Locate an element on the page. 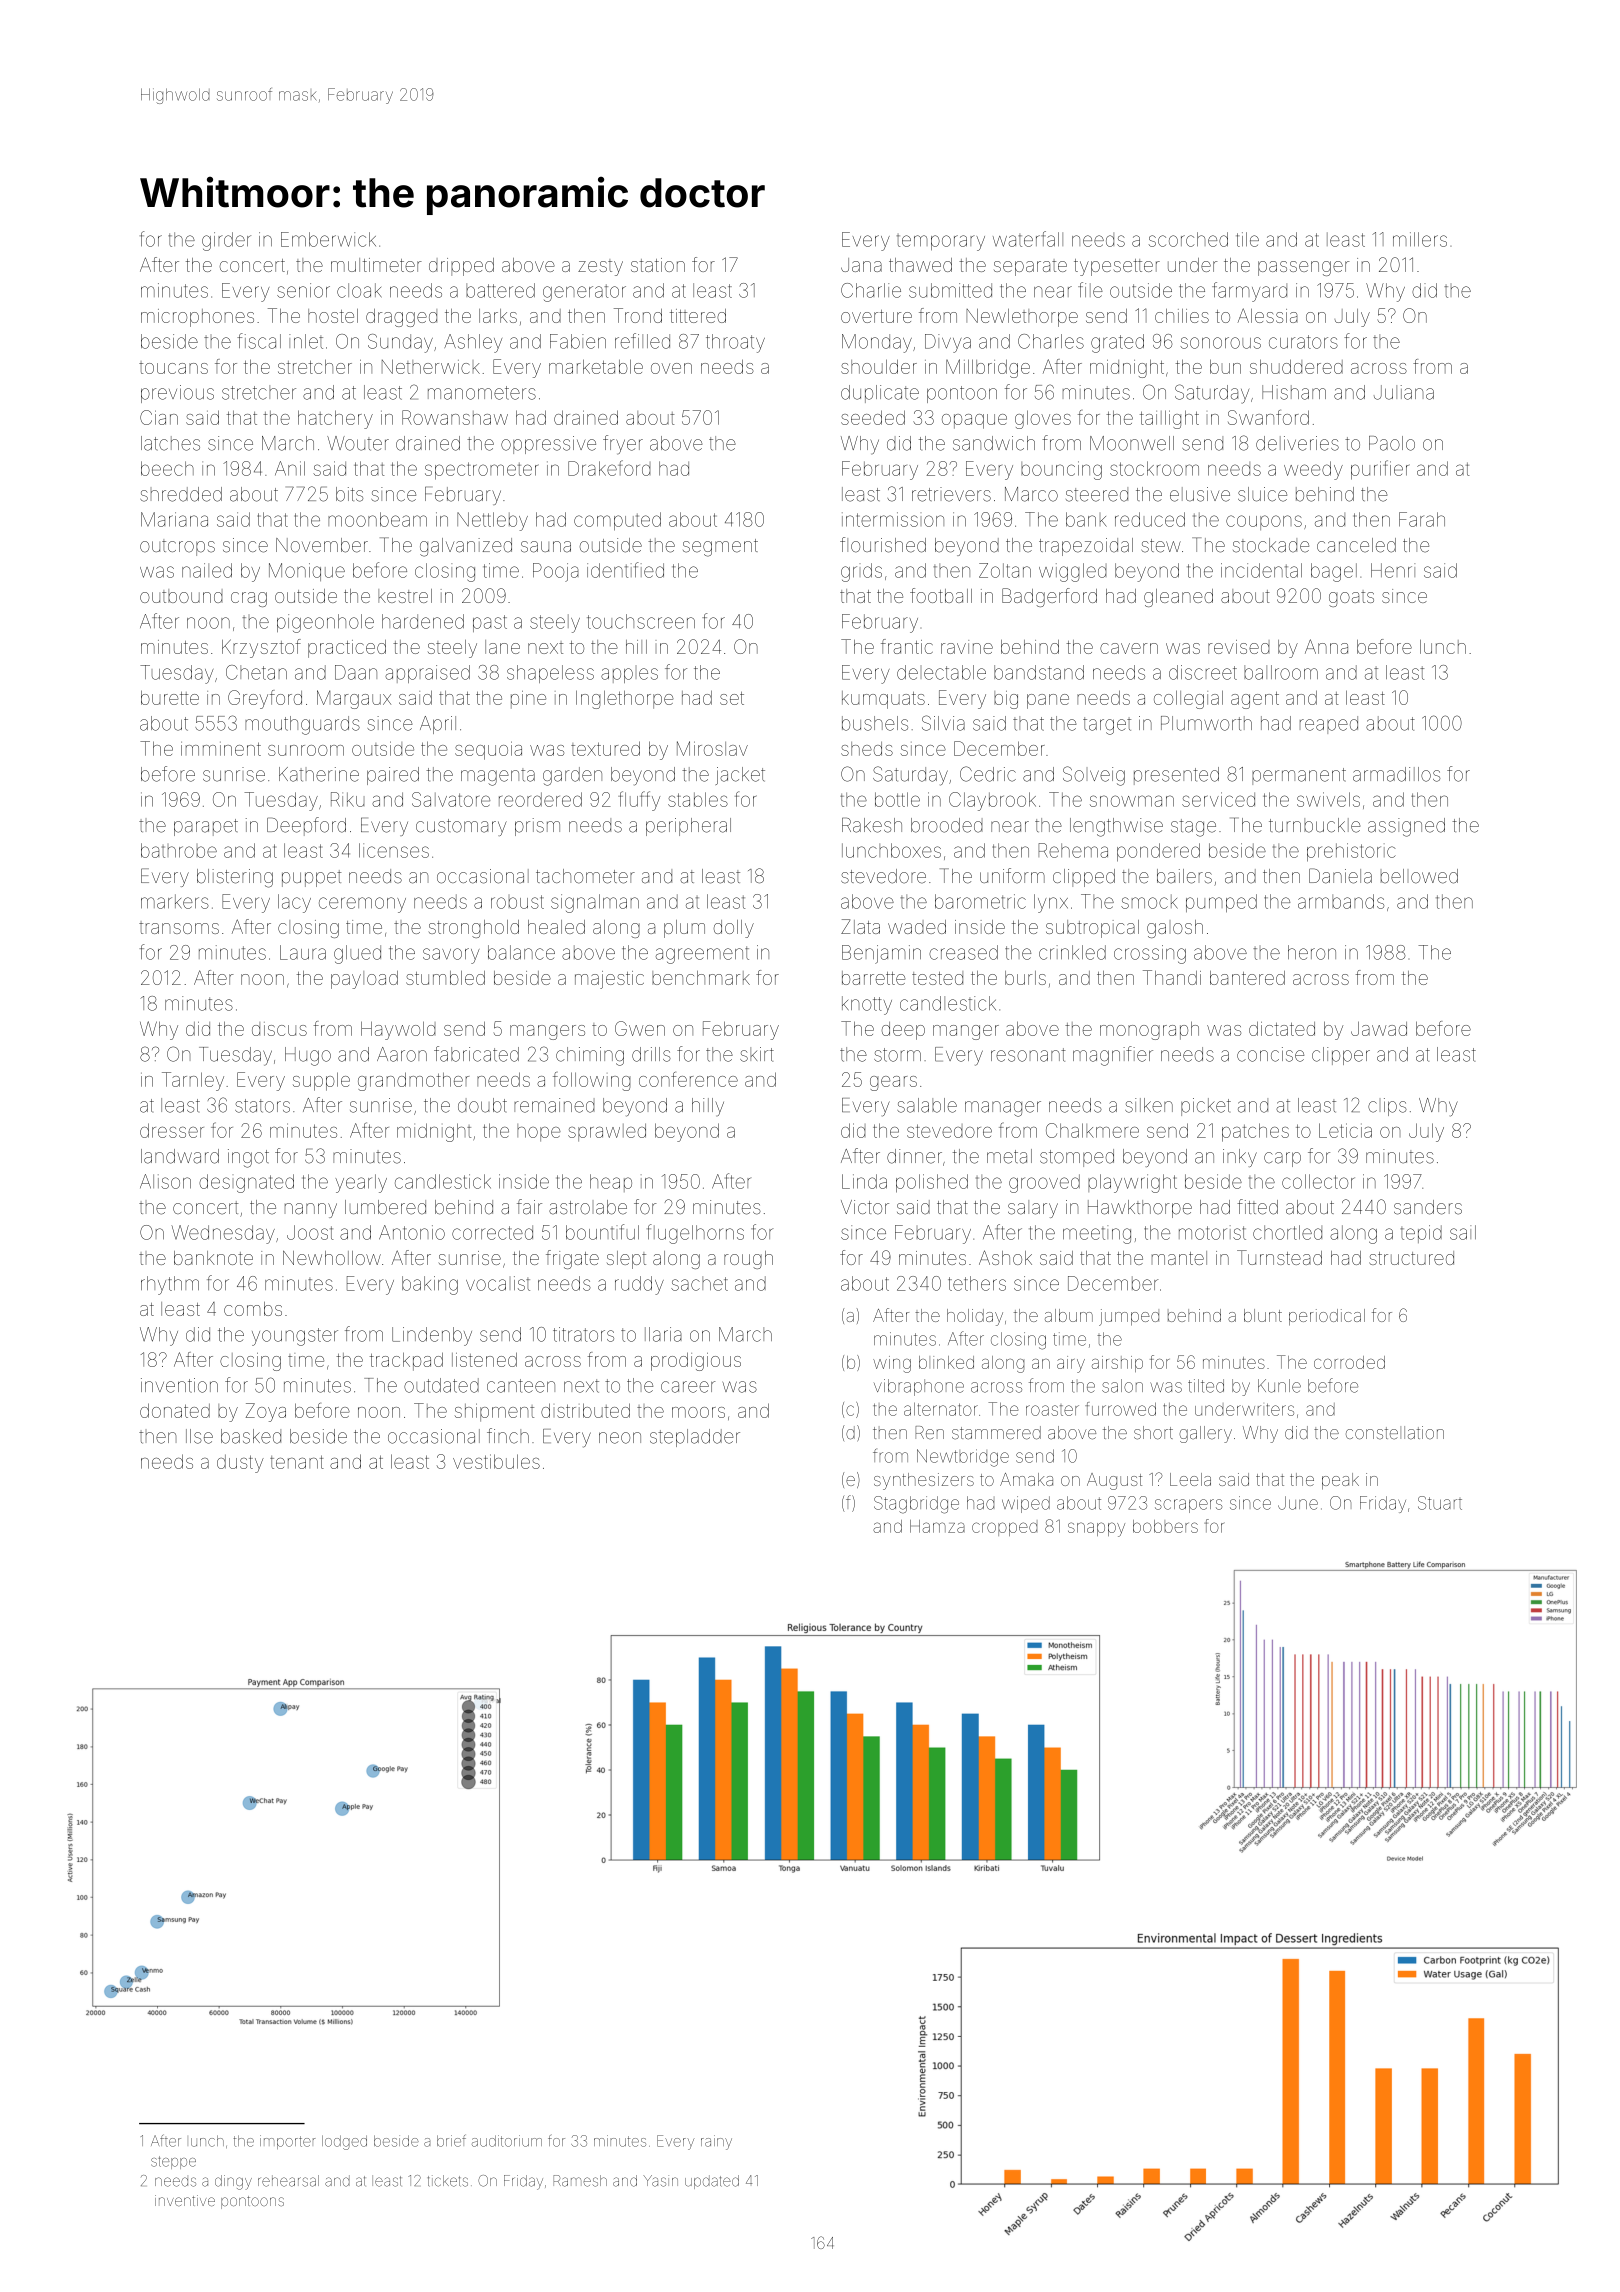 The width and height of the image is (1620, 2292). tilted is located at coordinates (1206, 1386).
